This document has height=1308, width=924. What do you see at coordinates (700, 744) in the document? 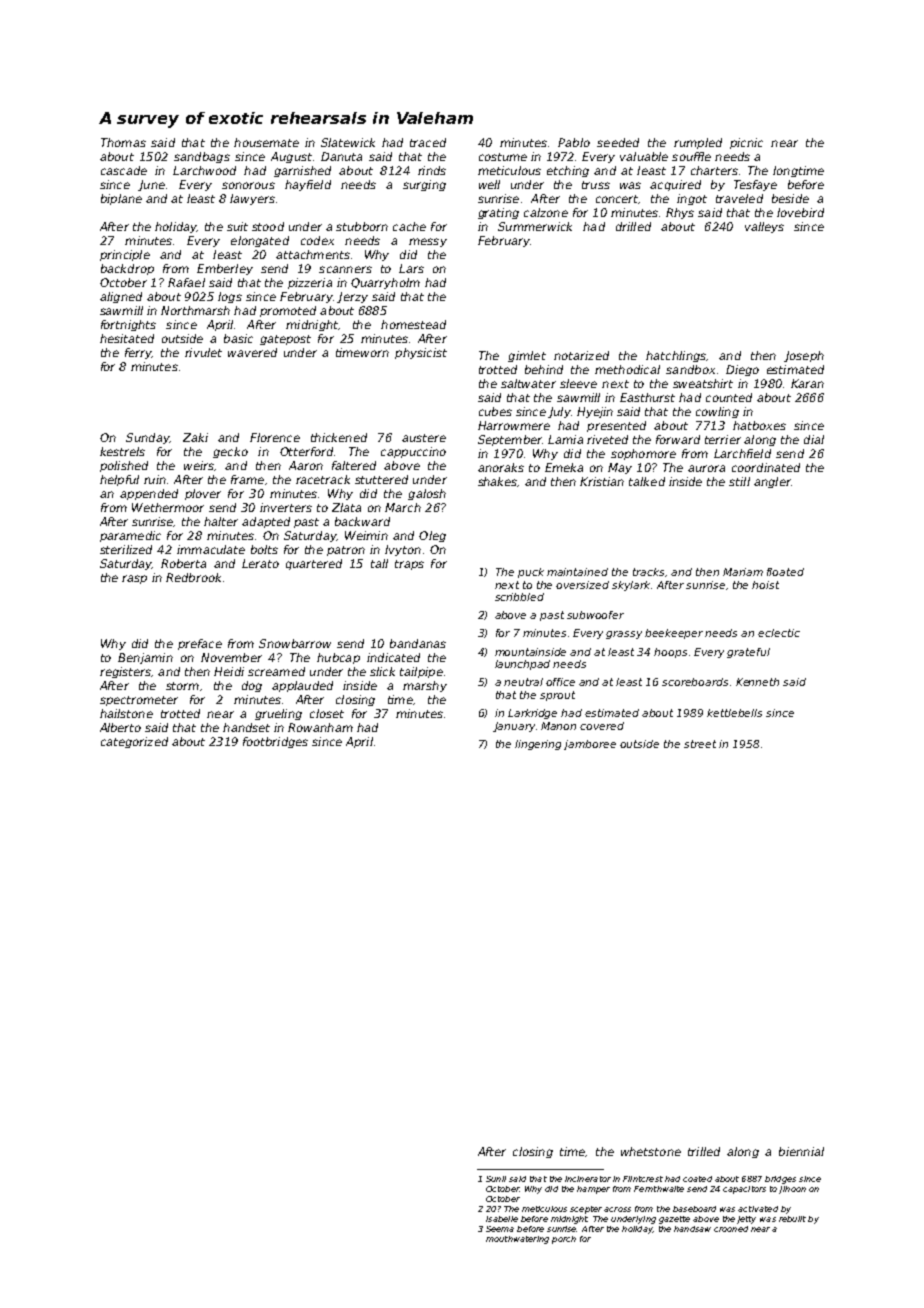
I see `street` at bounding box center [700, 744].
